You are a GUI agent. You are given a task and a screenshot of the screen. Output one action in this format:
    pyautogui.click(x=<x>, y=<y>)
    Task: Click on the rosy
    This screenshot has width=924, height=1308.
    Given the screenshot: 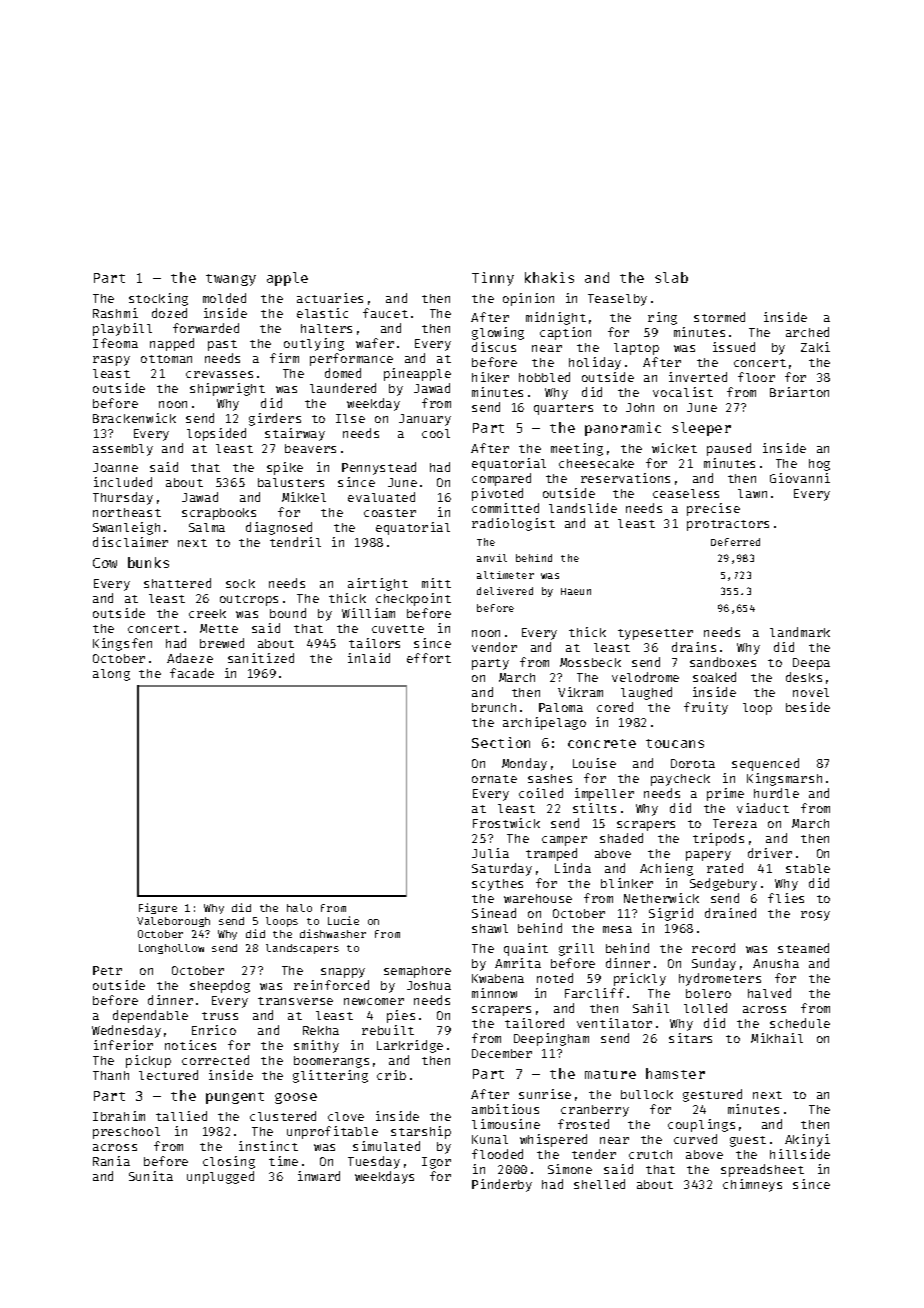 What is the action you would take?
    pyautogui.click(x=815, y=916)
